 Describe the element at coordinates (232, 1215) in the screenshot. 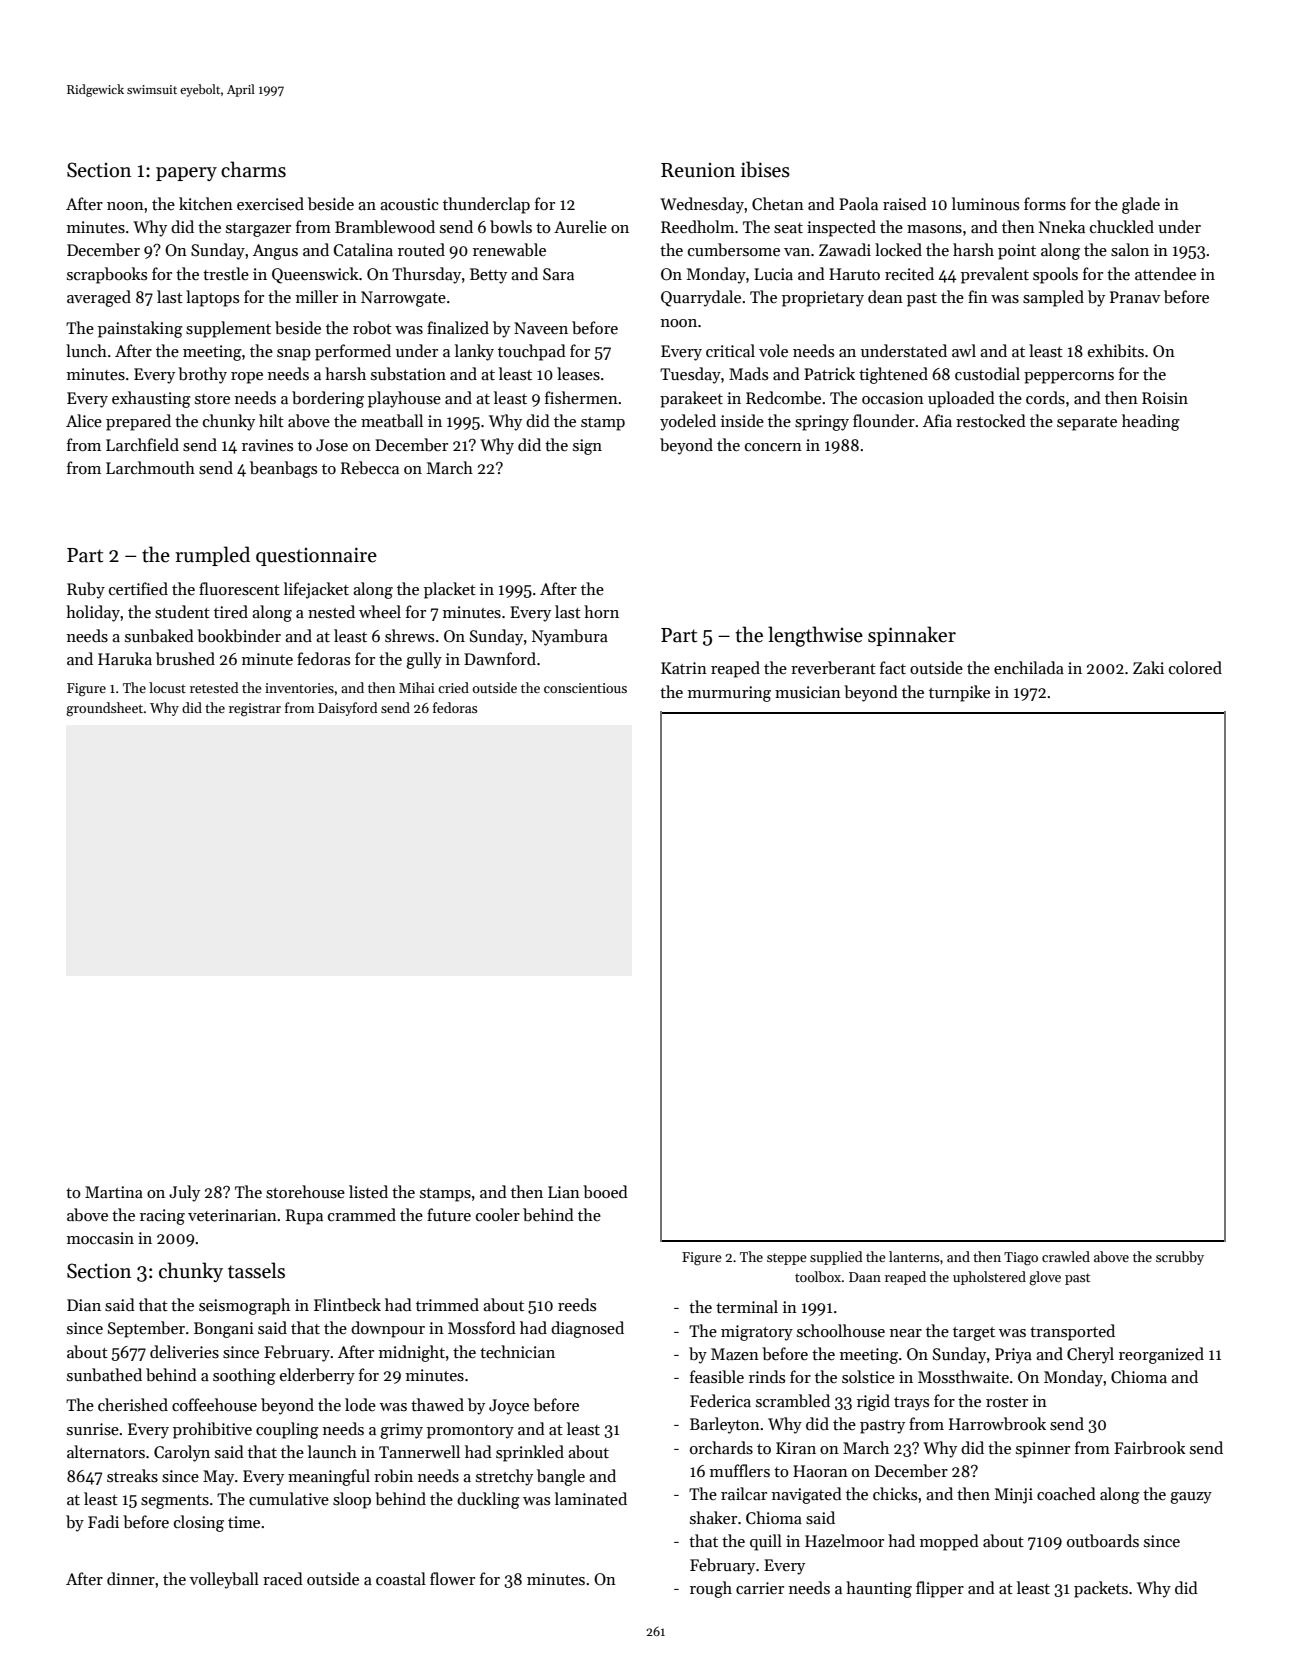

I see `veterinarian` at that location.
